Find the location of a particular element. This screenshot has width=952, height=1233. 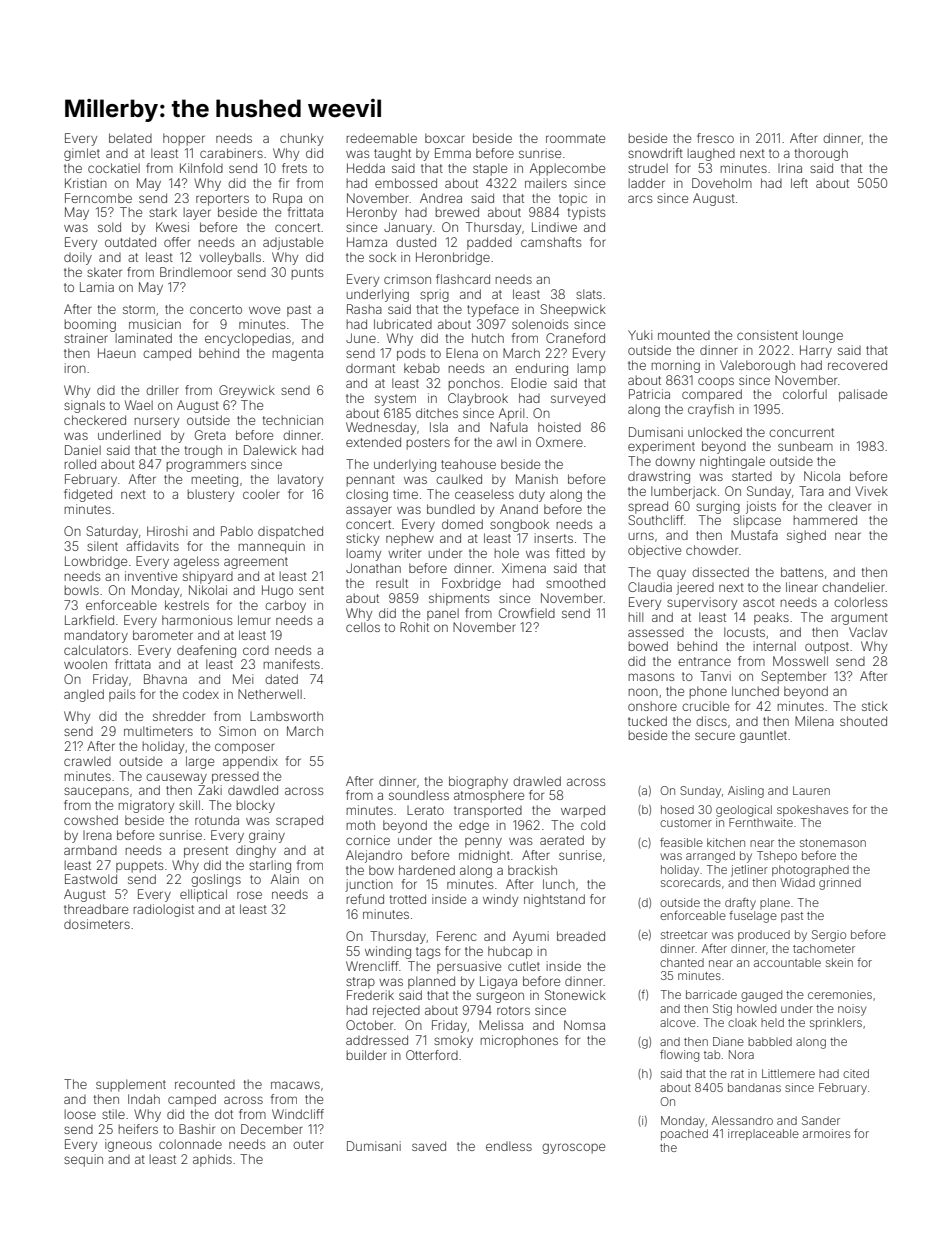

saved is located at coordinates (429, 1146).
